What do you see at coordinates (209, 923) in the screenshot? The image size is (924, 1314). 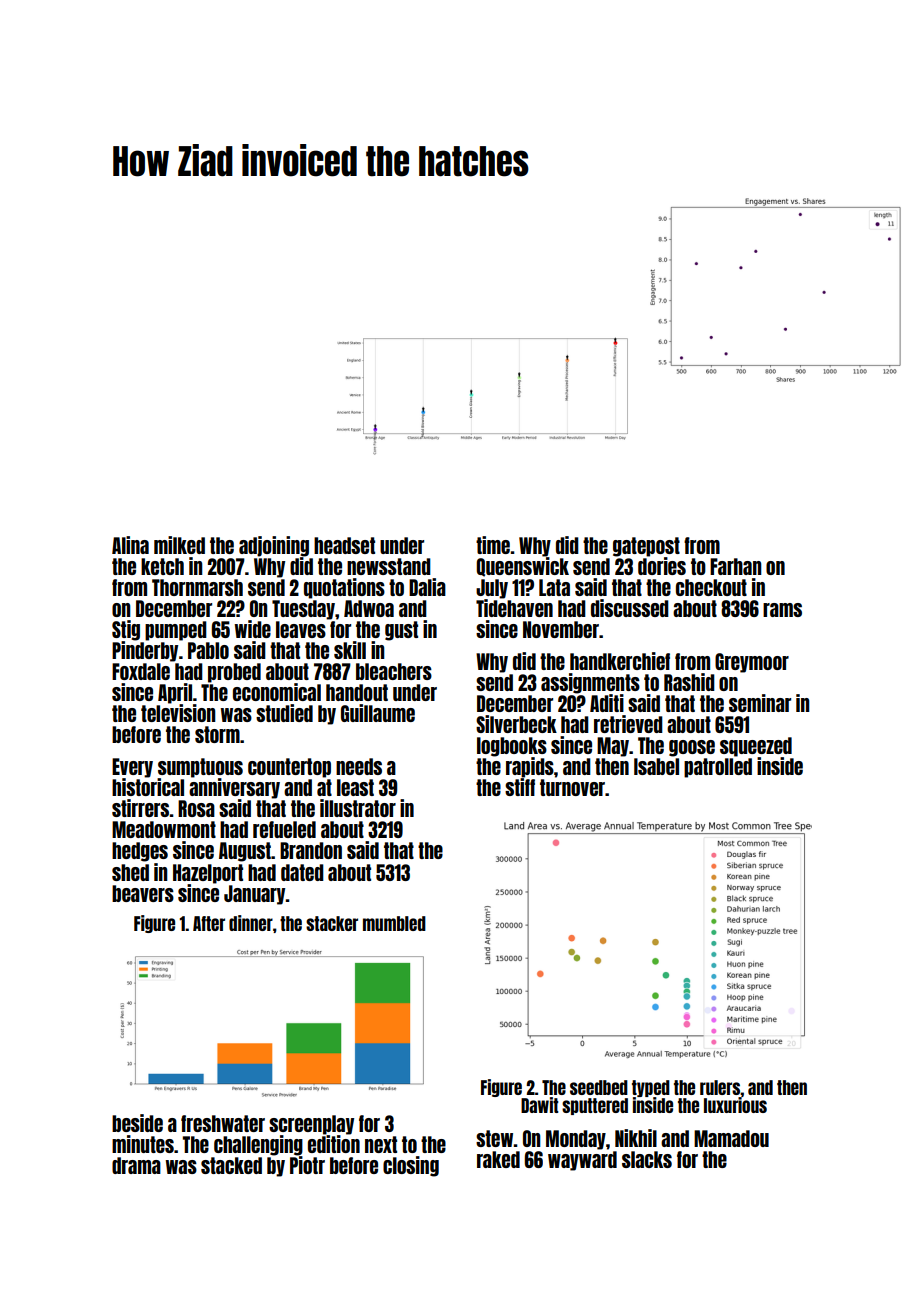 I see `After` at bounding box center [209, 923].
